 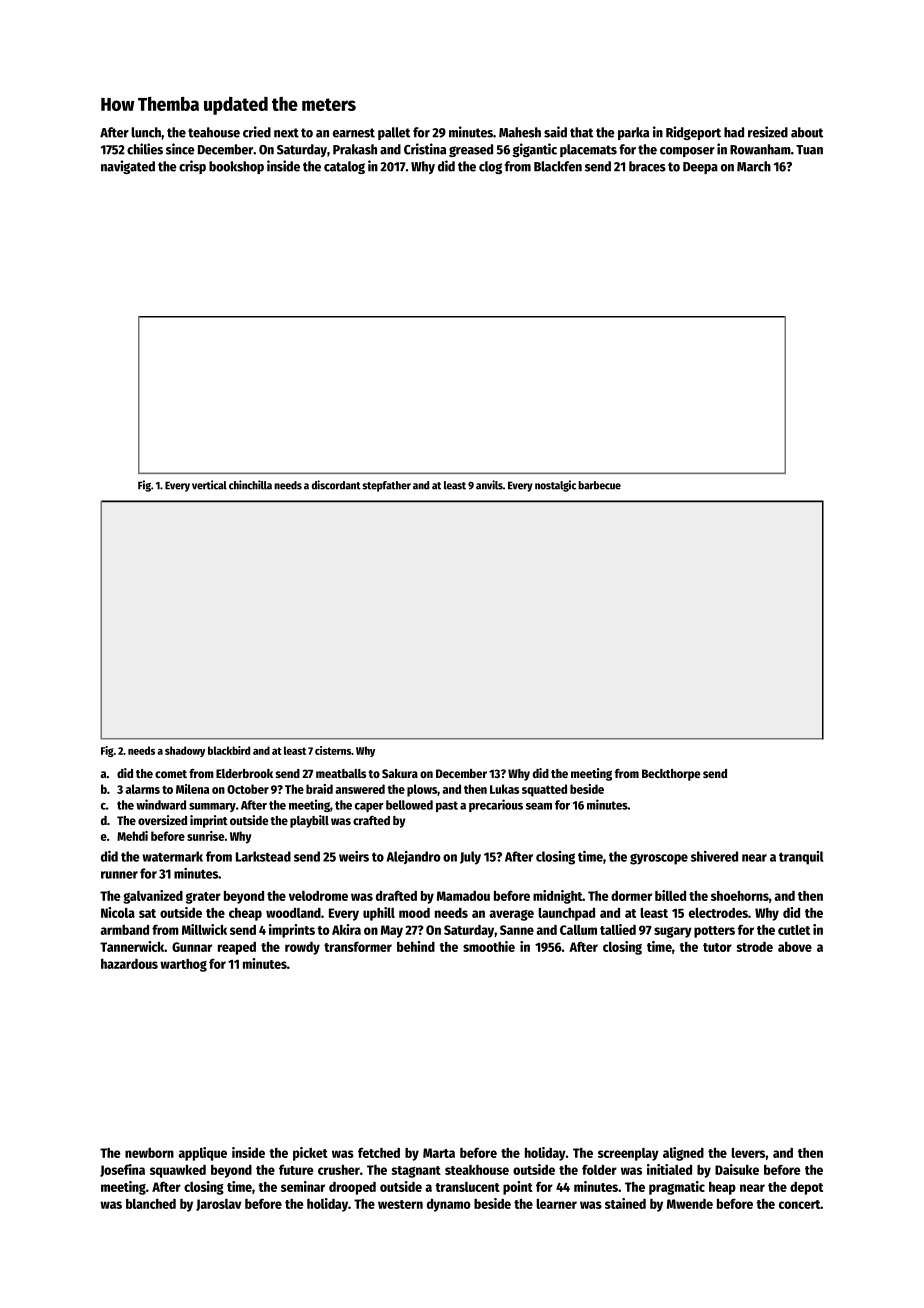 What do you see at coordinates (386, 486) in the screenshot?
I see `stepfather` at bounding box center [386, 486].
